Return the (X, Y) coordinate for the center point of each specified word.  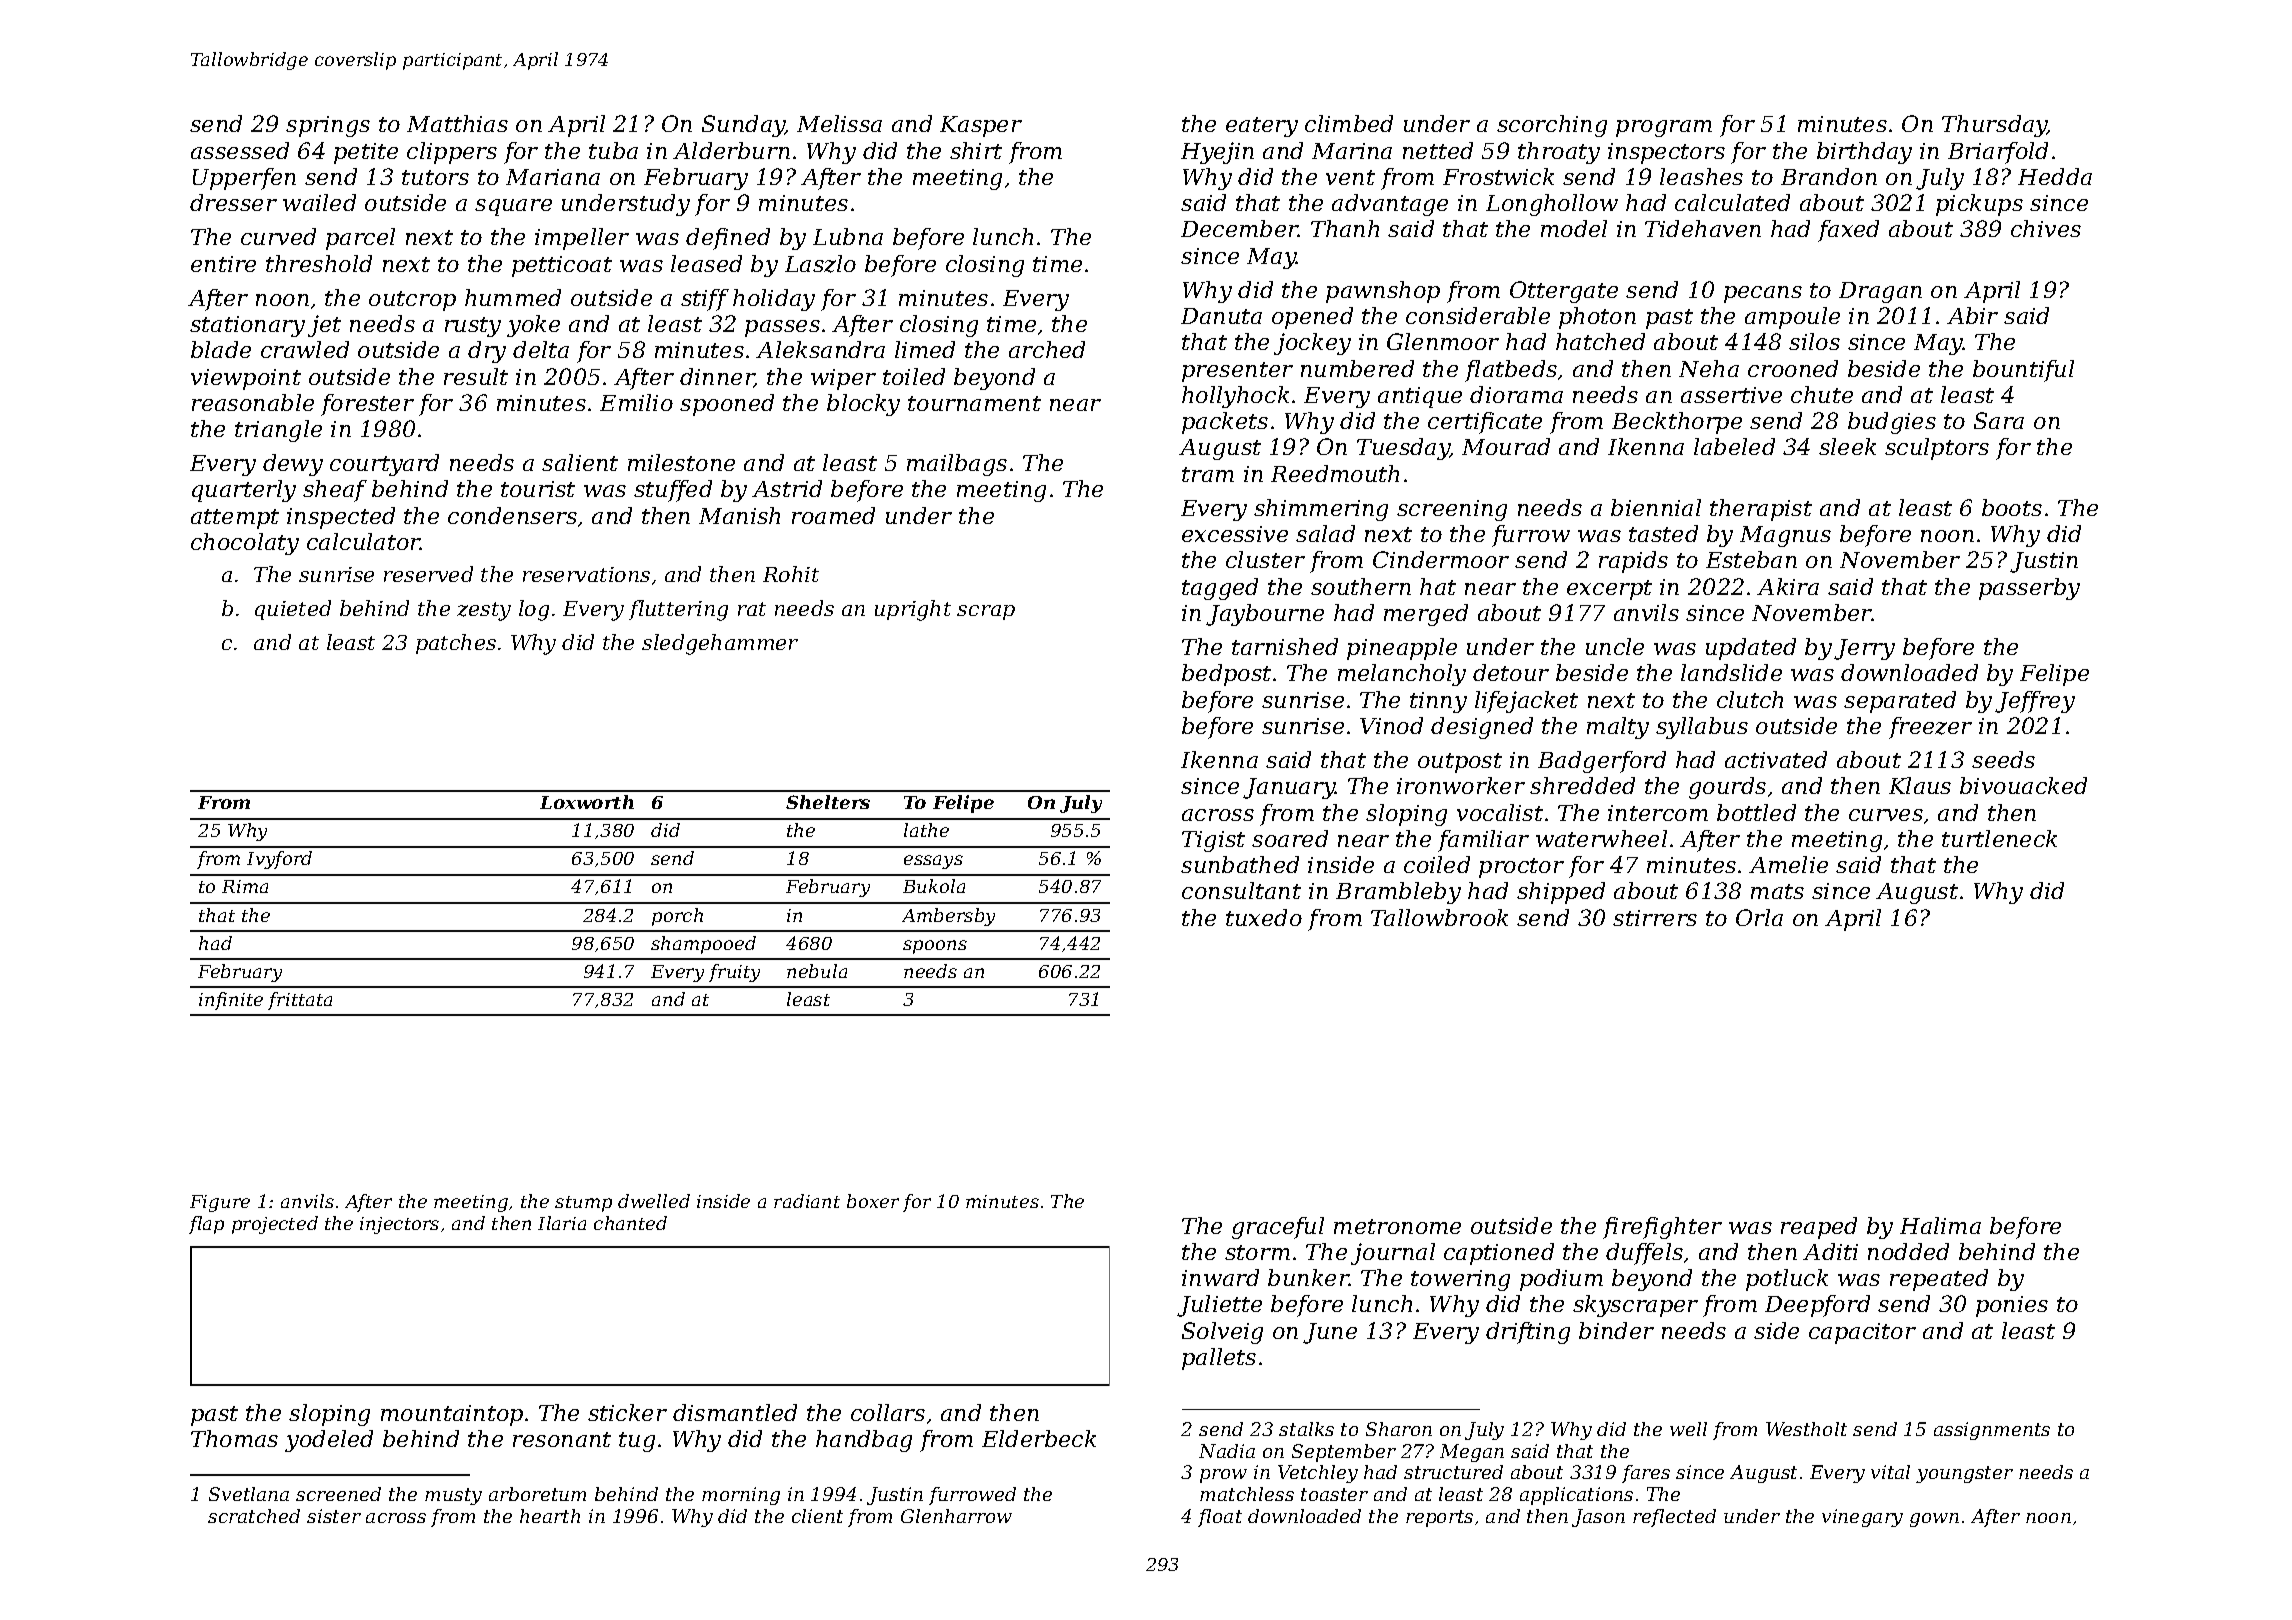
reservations (586, 574)
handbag (864, 1441)
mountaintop (452, 1415)
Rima (245, 886)
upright (913, 610)
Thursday (1994, 126)
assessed (240, 150)
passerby (2029, 589)
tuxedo (1264, 917)
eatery (1262, 127)
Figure (220, 1203)
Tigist (1213, 841)
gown (1934, 1520)
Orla (1759, 917)
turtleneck (1999, 838)
